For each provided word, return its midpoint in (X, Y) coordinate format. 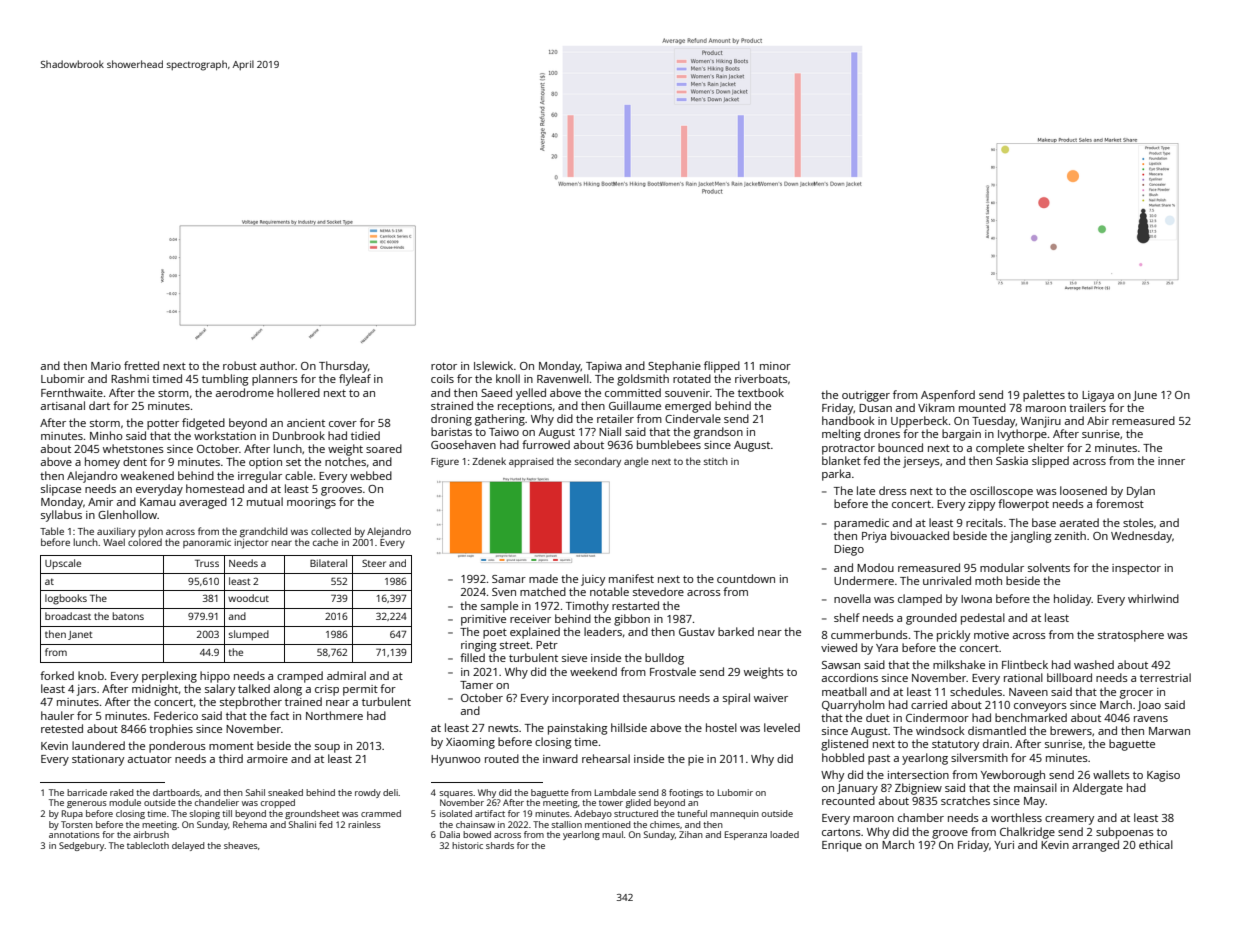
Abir (1098, 420)
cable (299, 475)
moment (231, 746)
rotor (444, 366)
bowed (477, 834)
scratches (965, 800)
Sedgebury (82, 846)
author (277, 365)
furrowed (546, 444)
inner (1171, 461)
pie (696, 760)
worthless (1016, 817)
